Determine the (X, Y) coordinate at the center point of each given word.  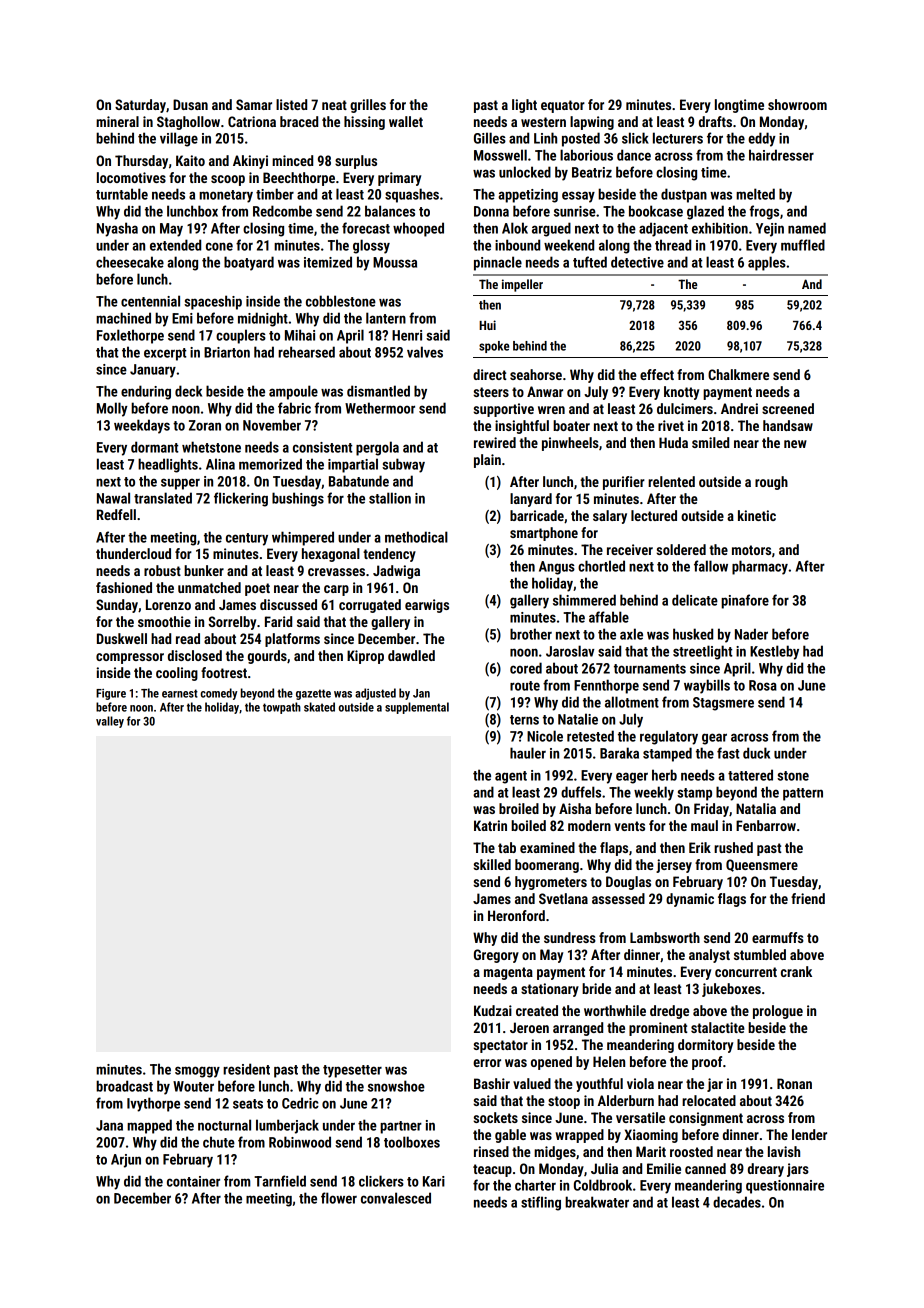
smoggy (197, 1072)
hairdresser (781, 155)
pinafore (745, 601)
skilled (492, 864)
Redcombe (282, 211)
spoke (494, 347)
